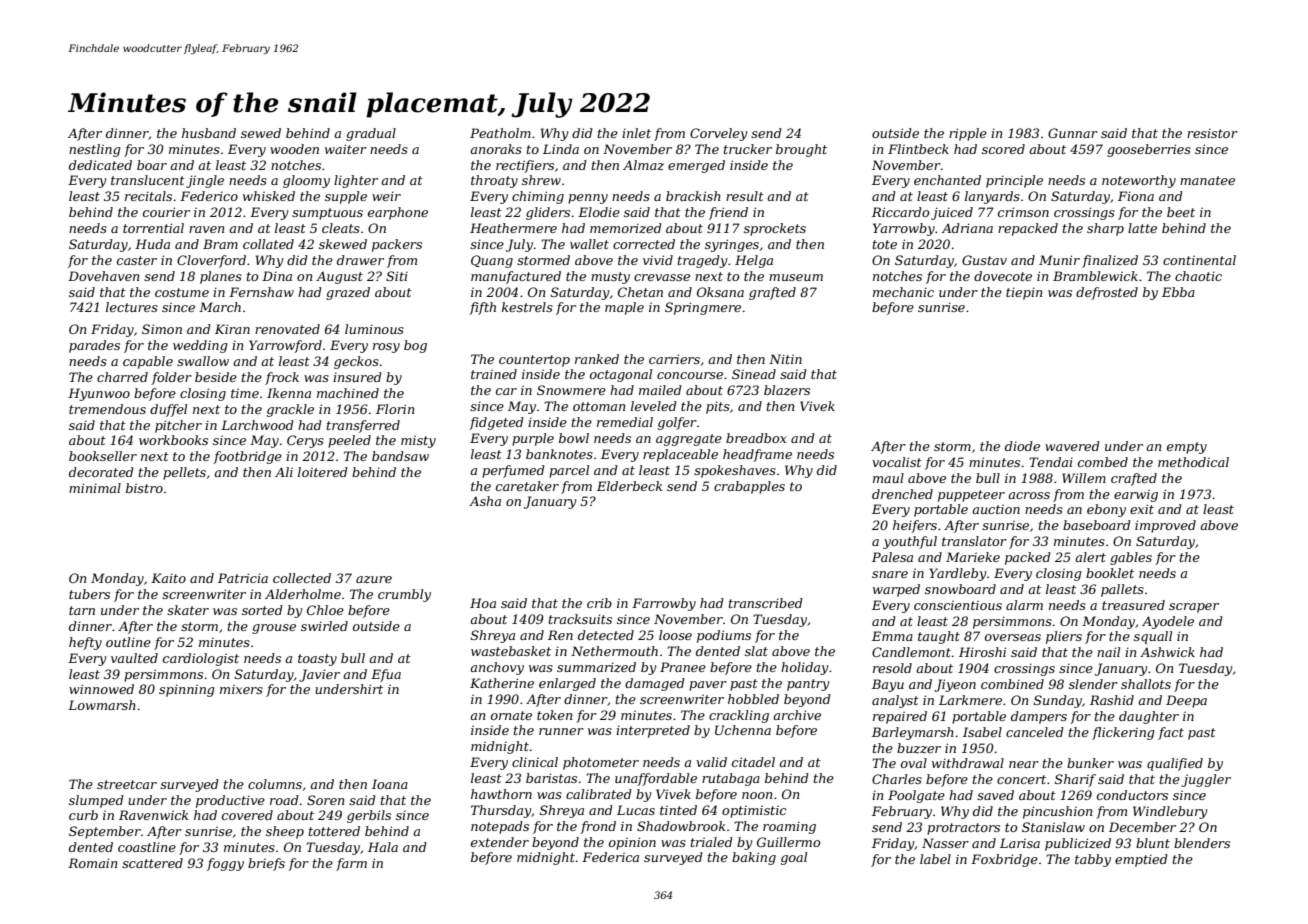  Describe the element at coordinates (1024, 294) in the page. I see `tiepin` at that location.
